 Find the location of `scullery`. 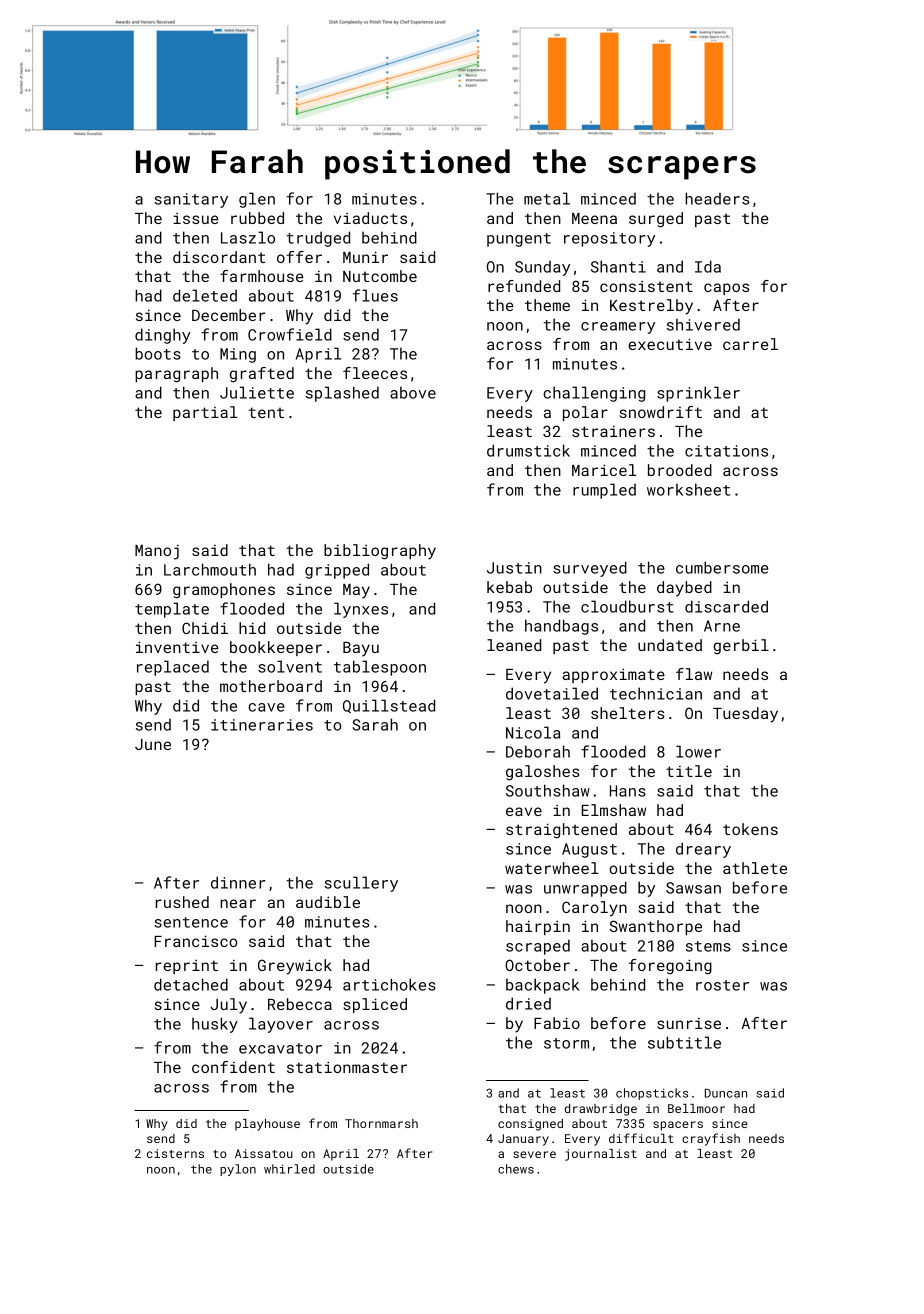

scullery is located at coordinates (361, 884).
